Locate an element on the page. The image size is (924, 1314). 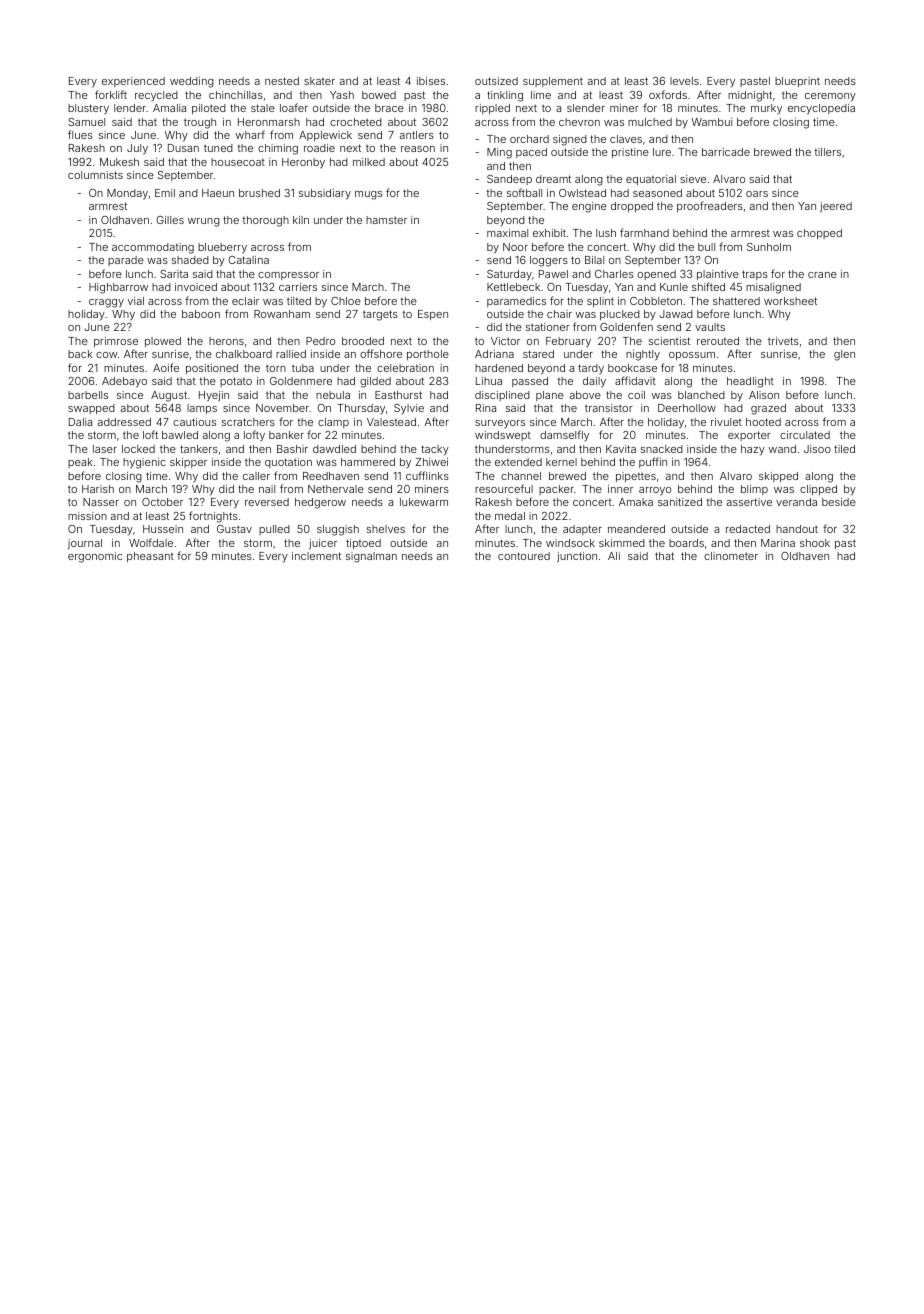
Noor is located at coordinates (515, 247).
